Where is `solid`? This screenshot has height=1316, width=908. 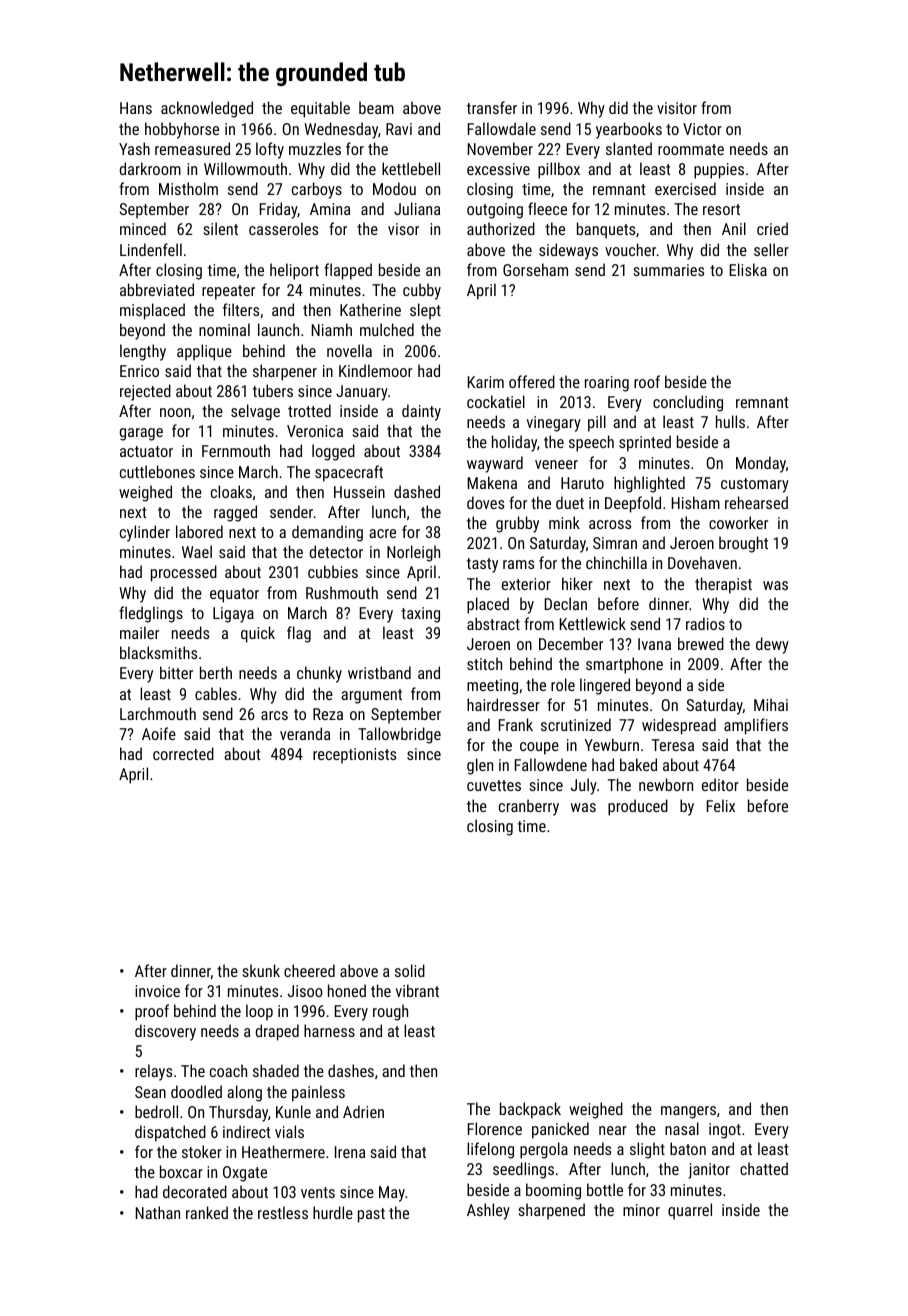
solid is located at coordinates (410, 970).
